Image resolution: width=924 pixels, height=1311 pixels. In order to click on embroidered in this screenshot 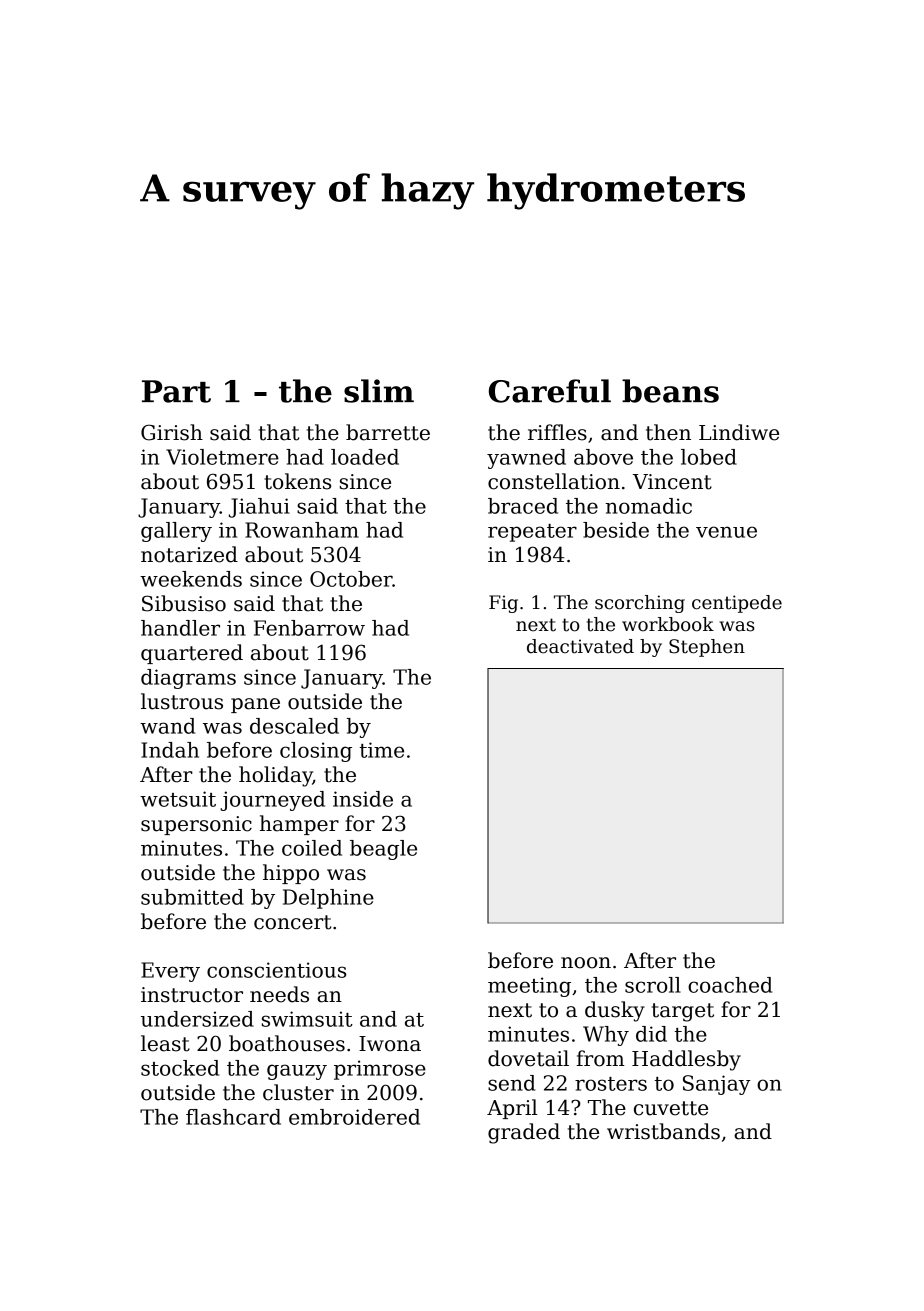, I will do `click(354, 1117)`.
